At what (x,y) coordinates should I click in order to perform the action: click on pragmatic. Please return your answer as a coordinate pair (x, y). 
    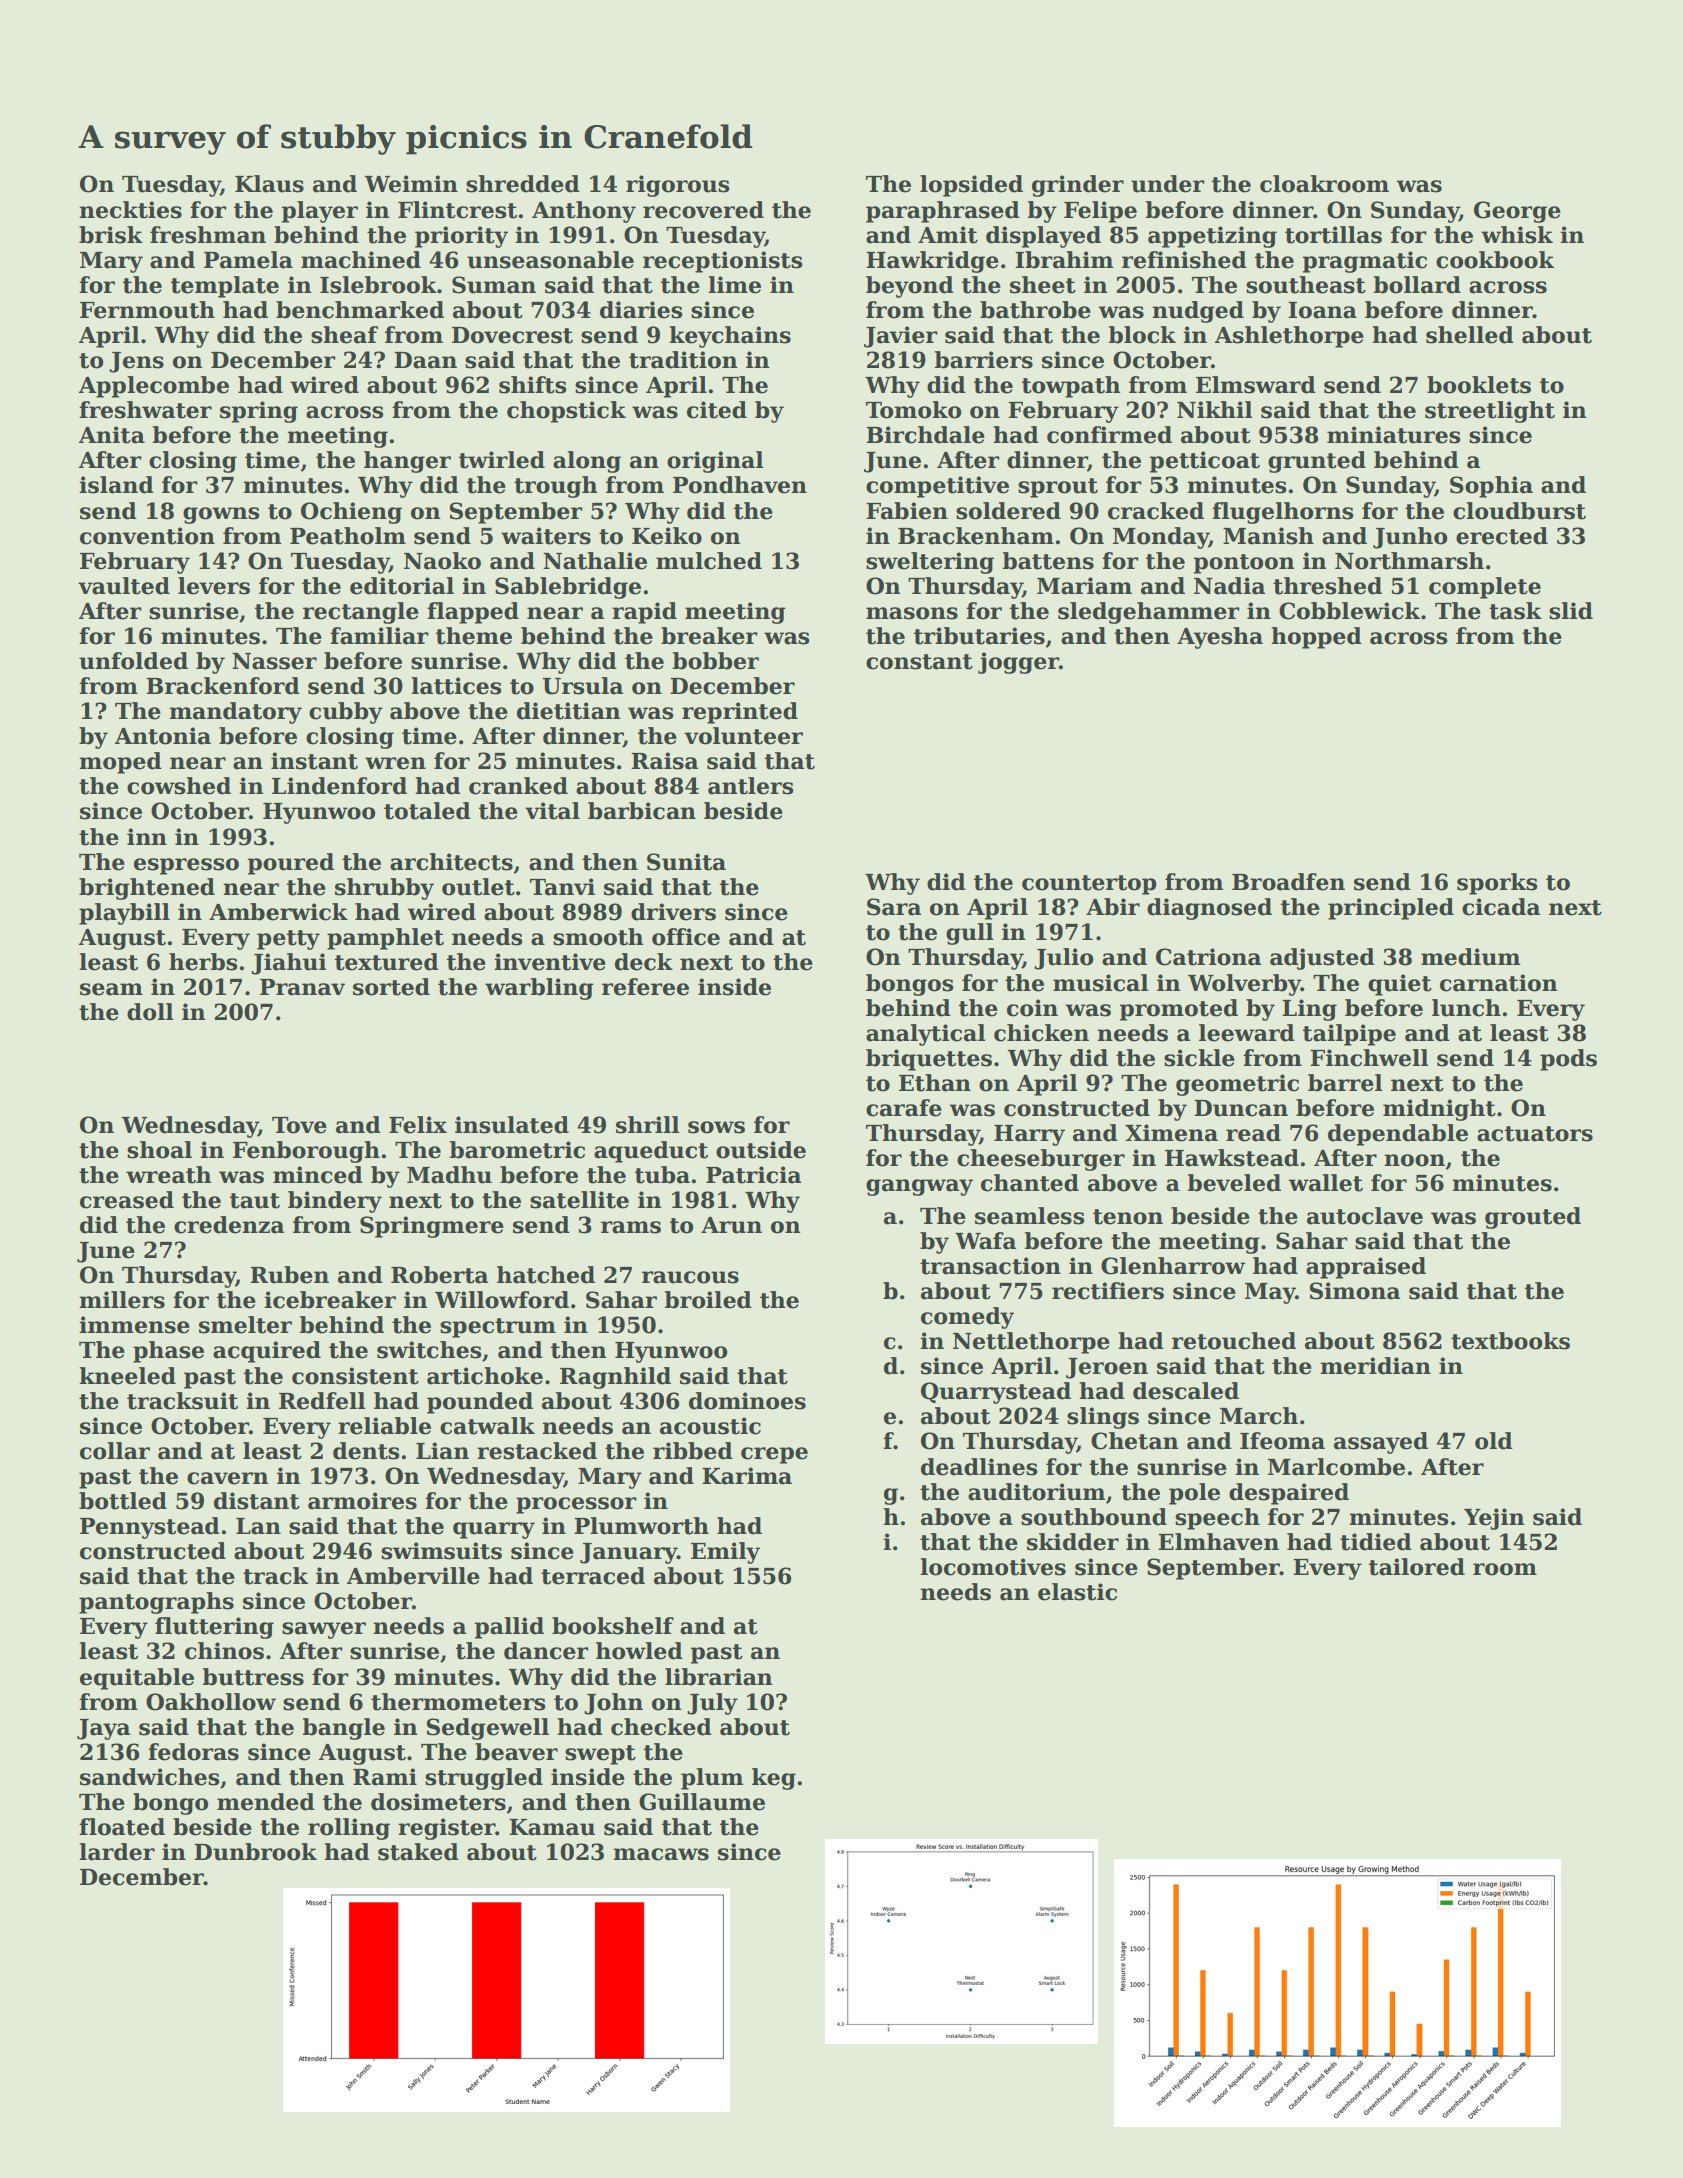
    Looking at the image, I should click on (1365, 262).
